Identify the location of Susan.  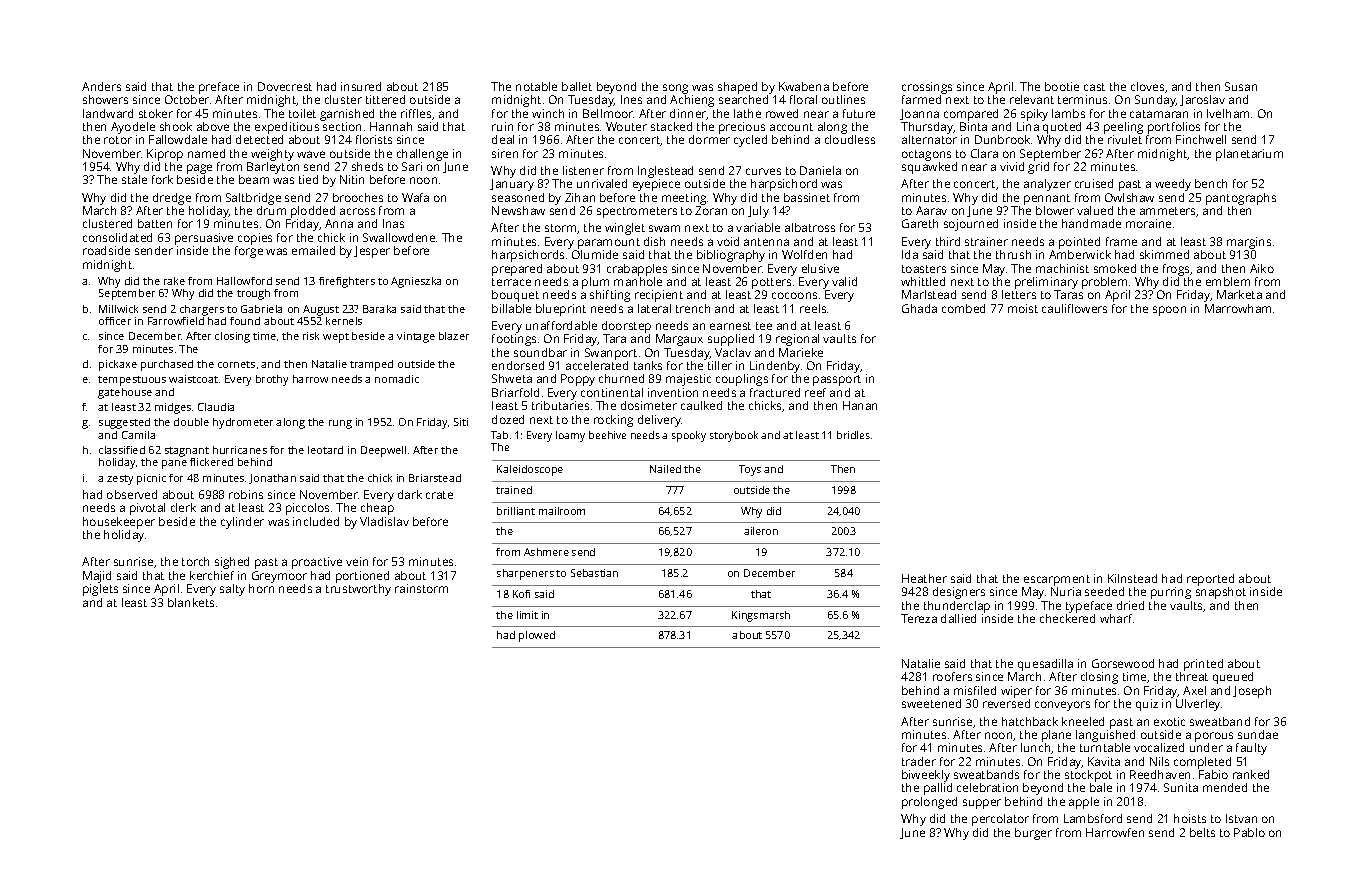
(1241, 86).
